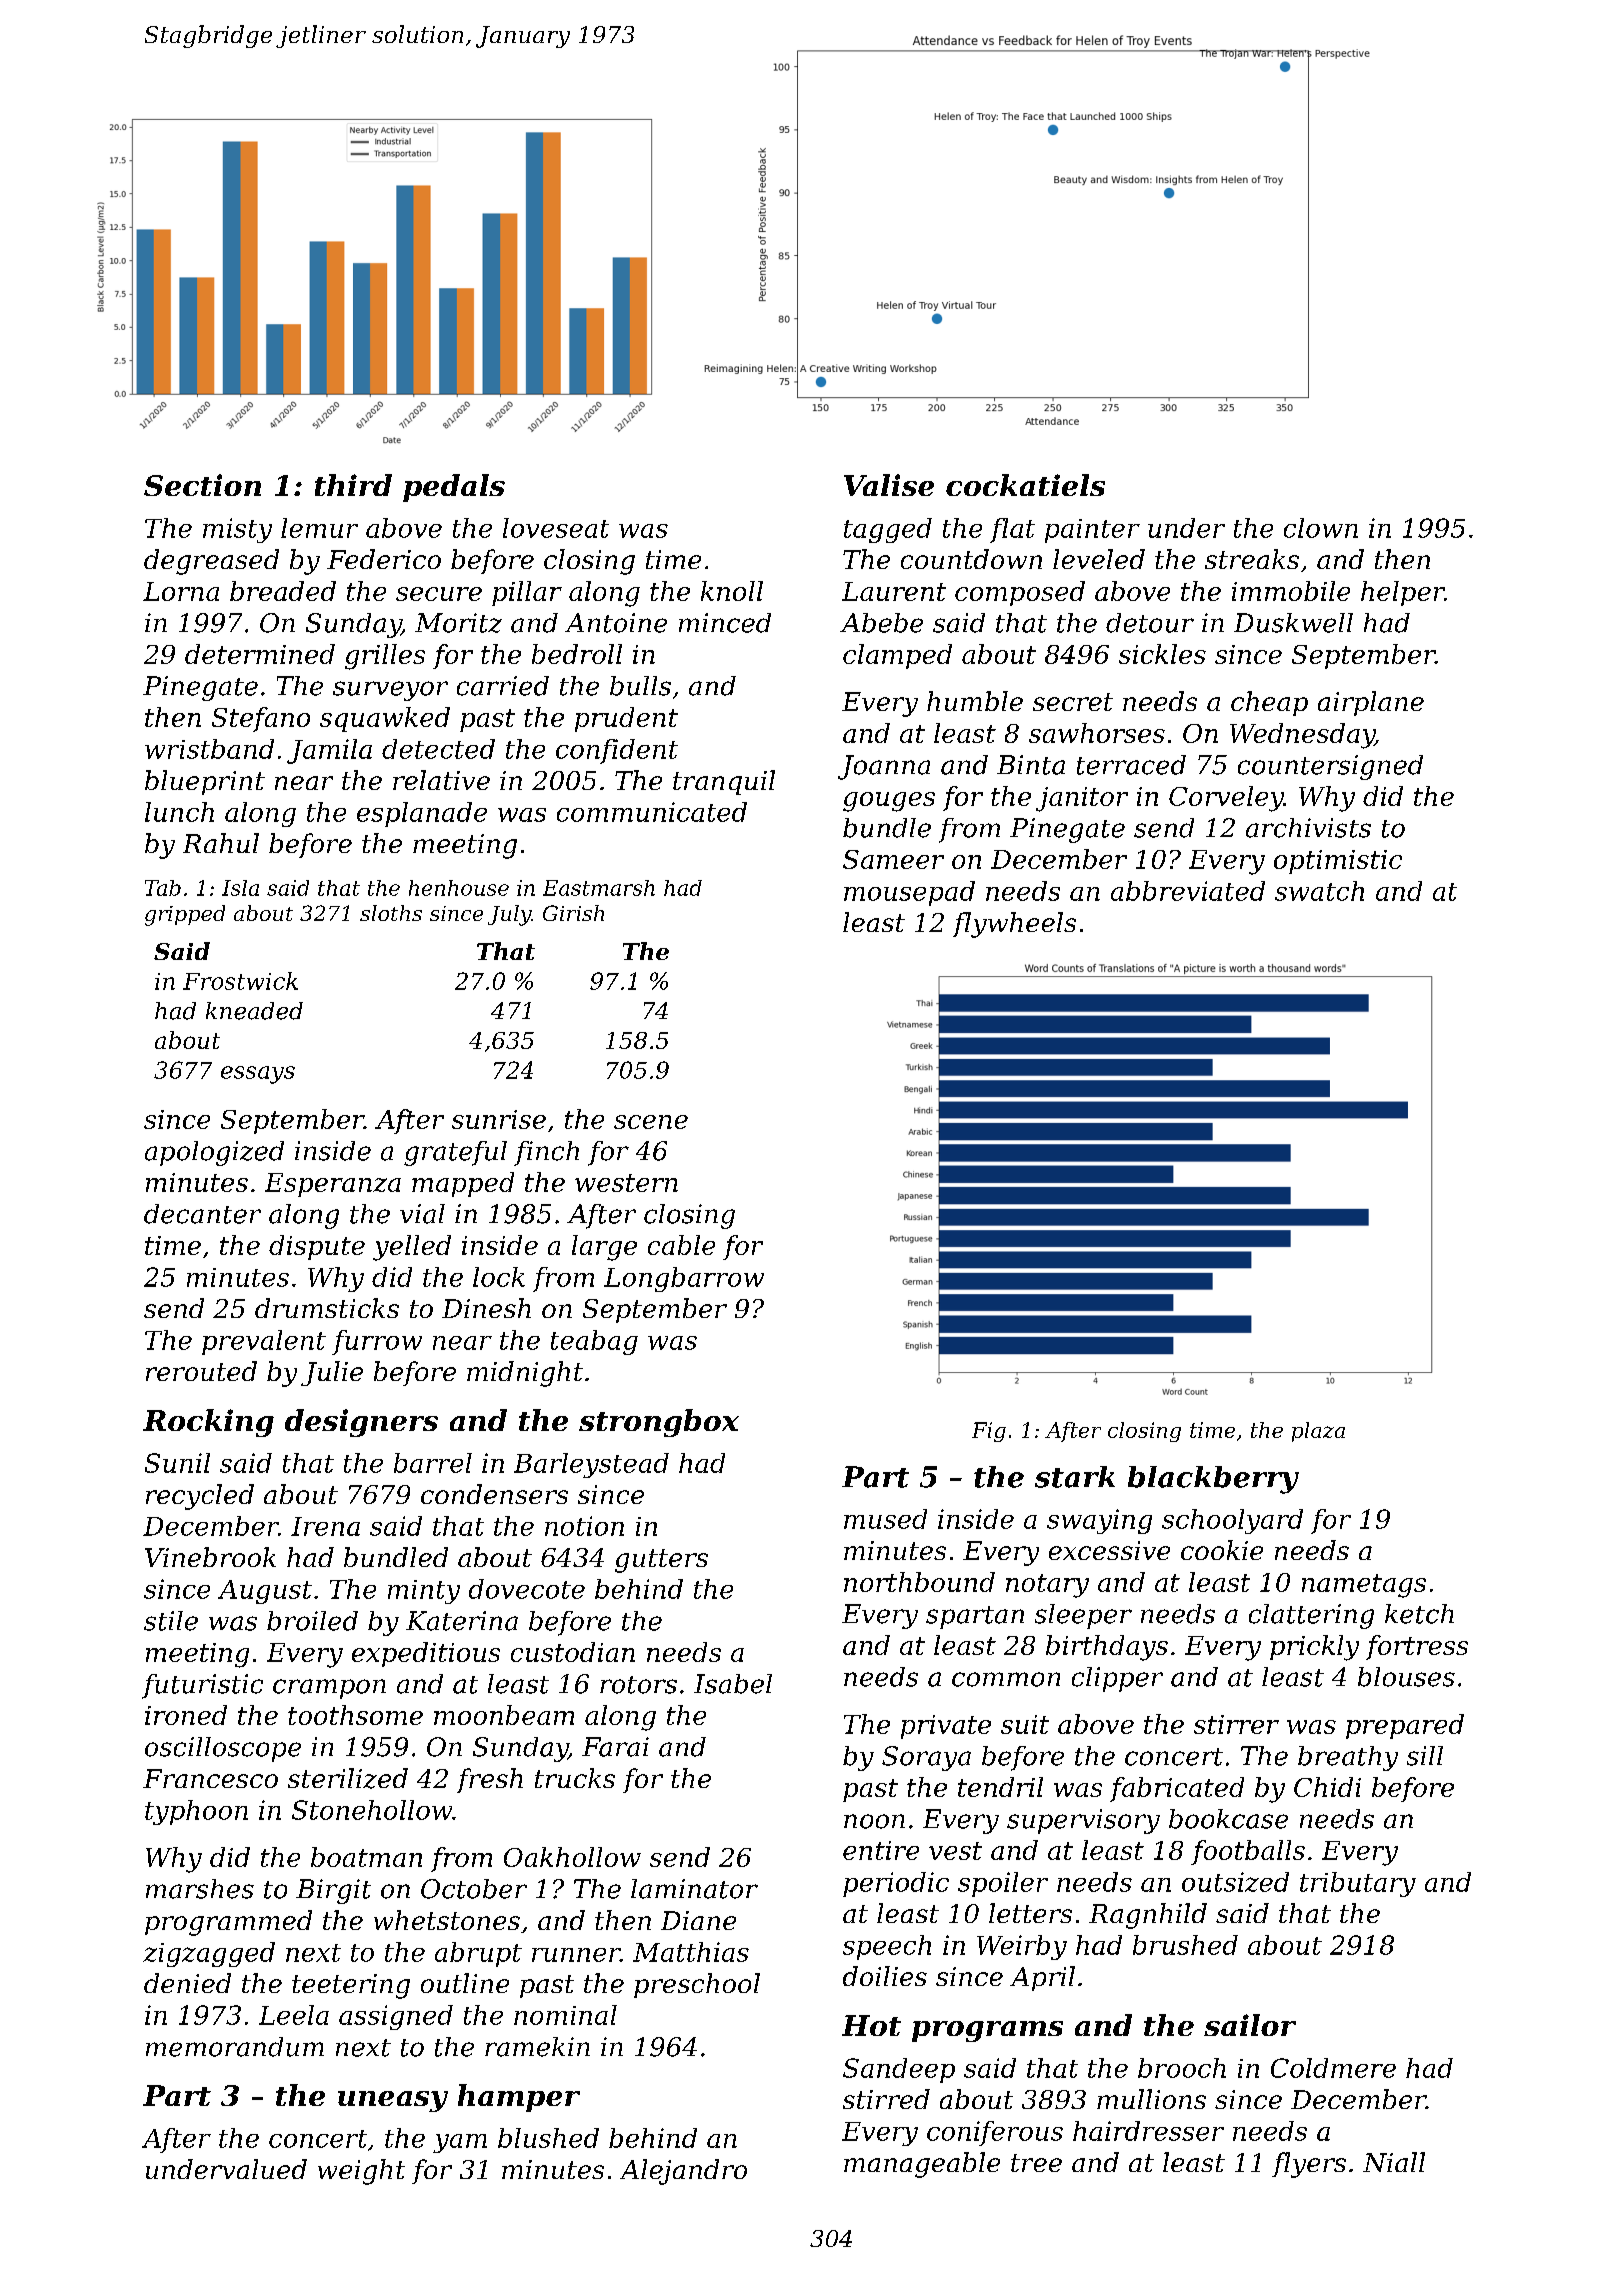  I want to click on sill, so click(1425, 1756).
